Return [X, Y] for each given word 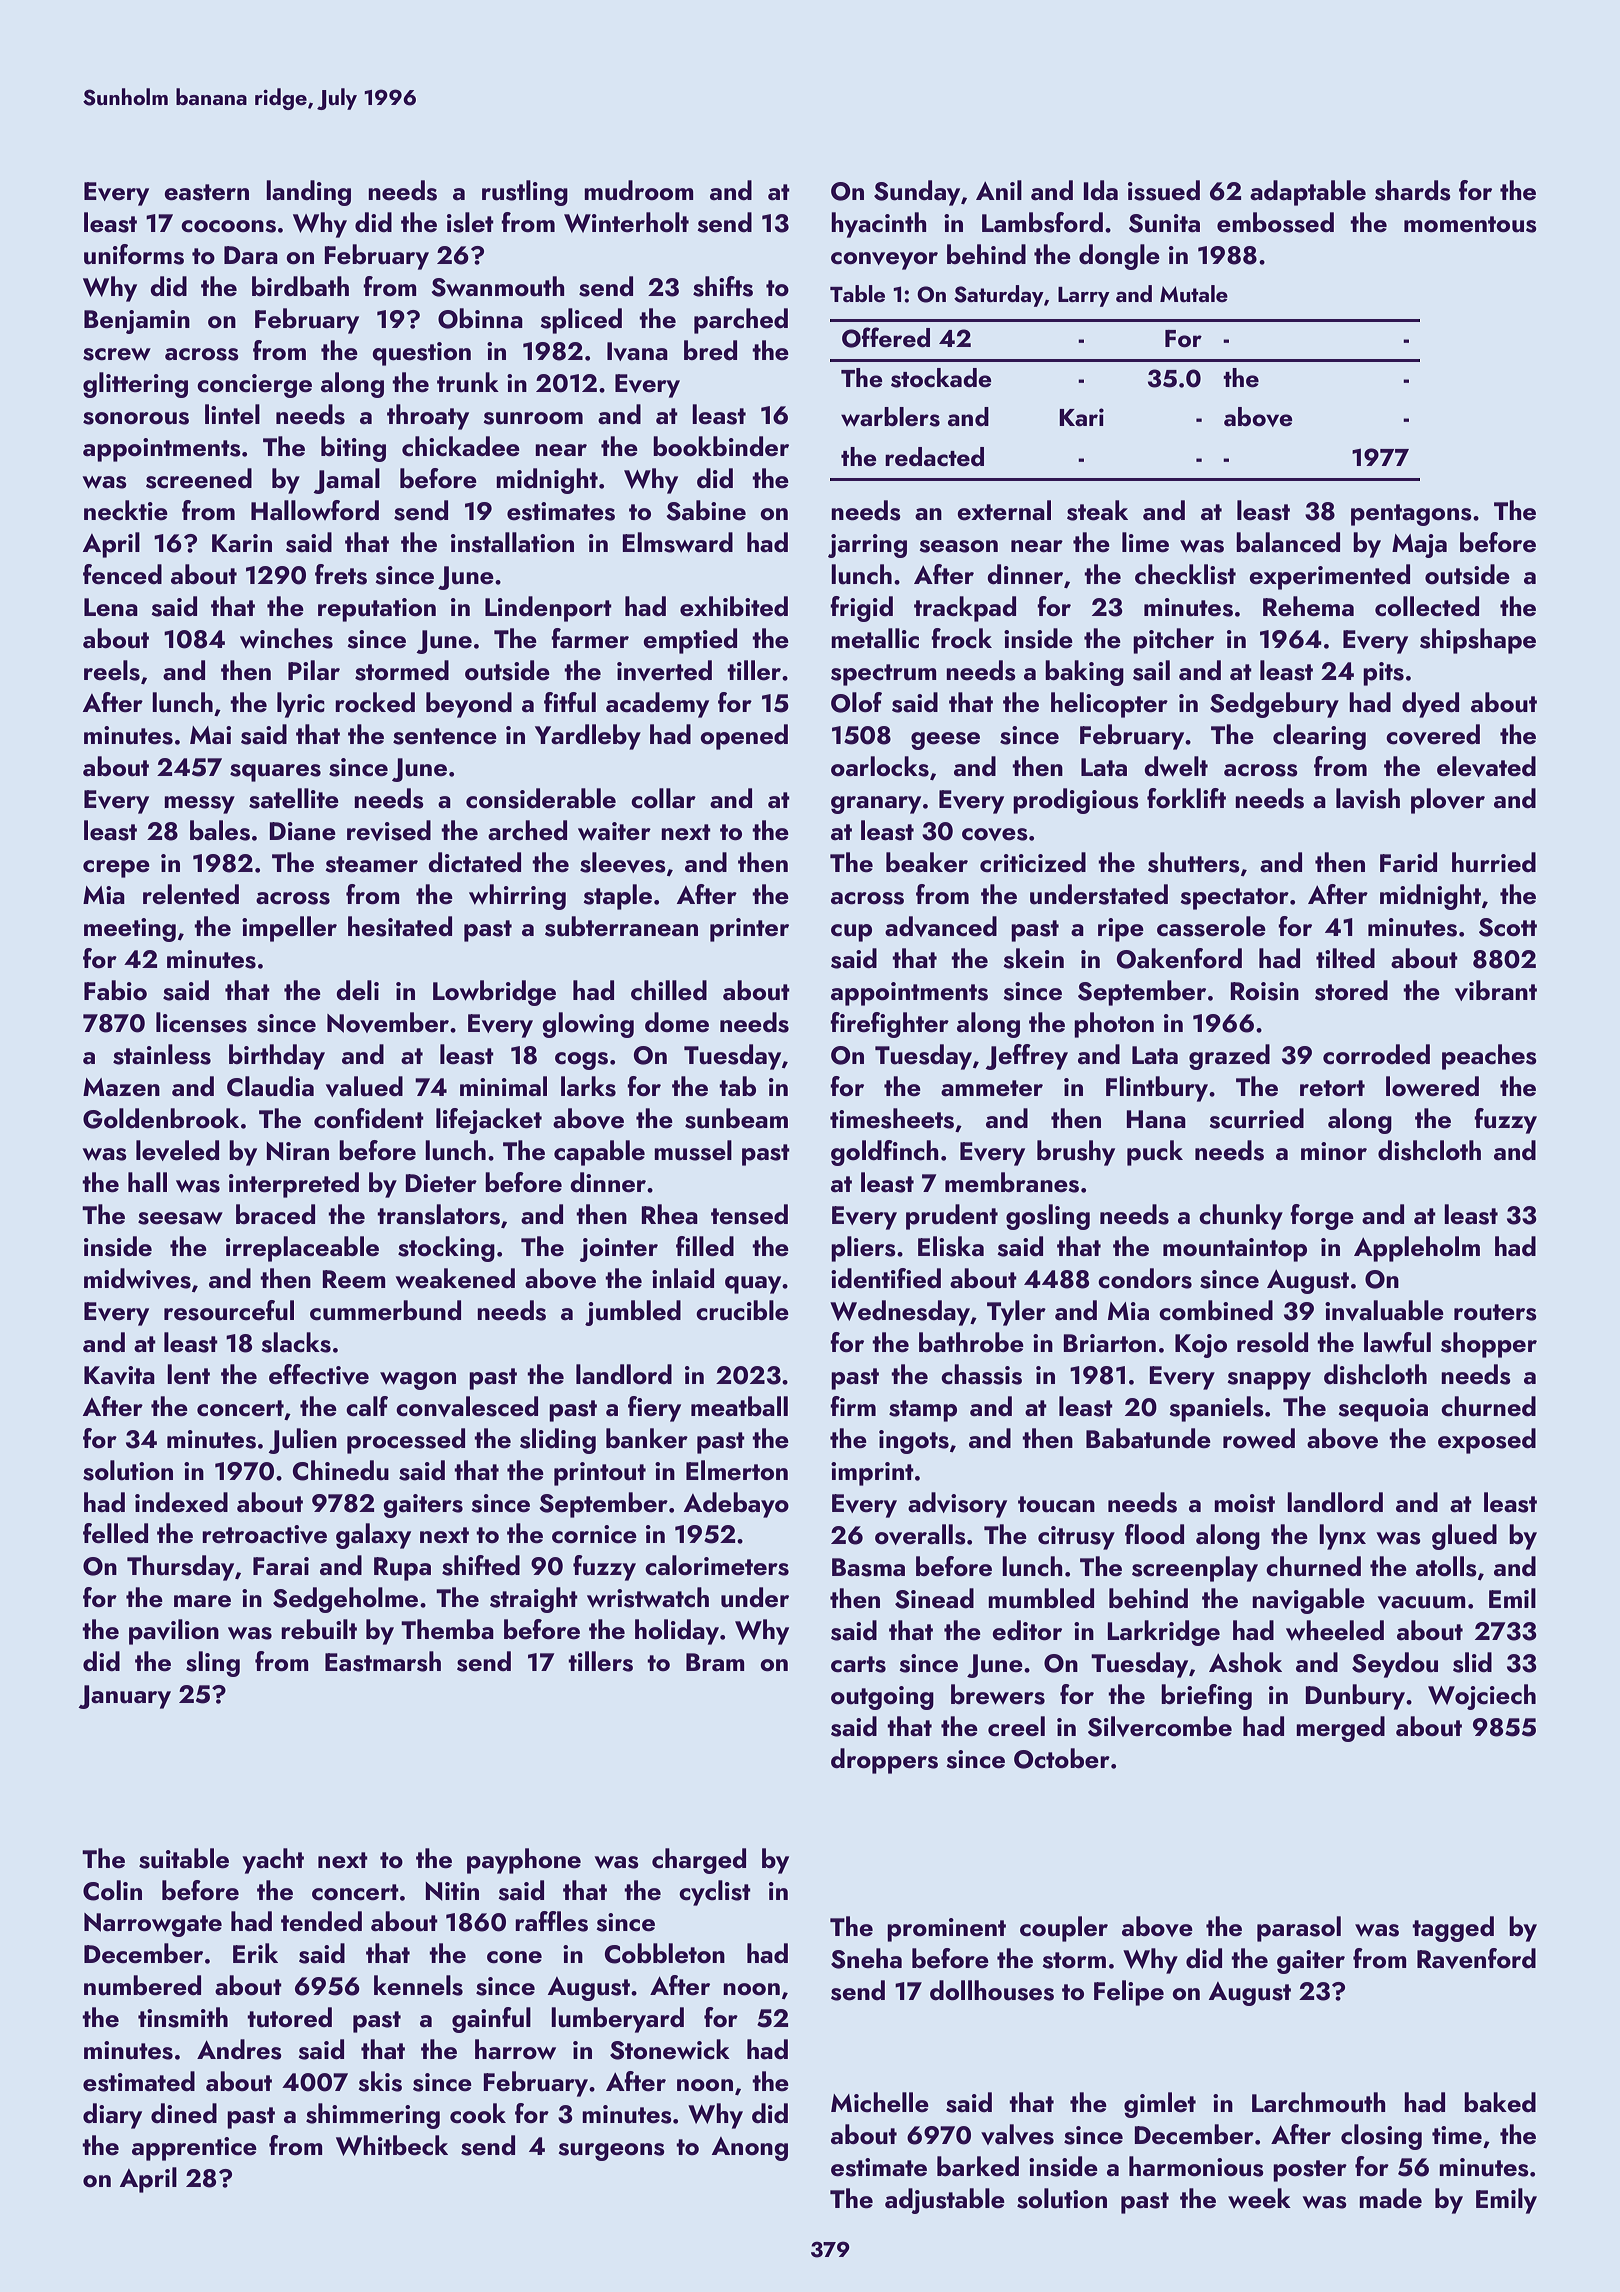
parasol [1299, 1929]
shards [1413, 190]
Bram [715, 1662]
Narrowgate [153, 1925]
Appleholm [1417, 1249]
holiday [677, 1632]
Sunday [917, 193]
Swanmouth [498, 286]
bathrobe [971, 1342]
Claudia [270, 1086]
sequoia [1383, 1410]
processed [406, 1441]
